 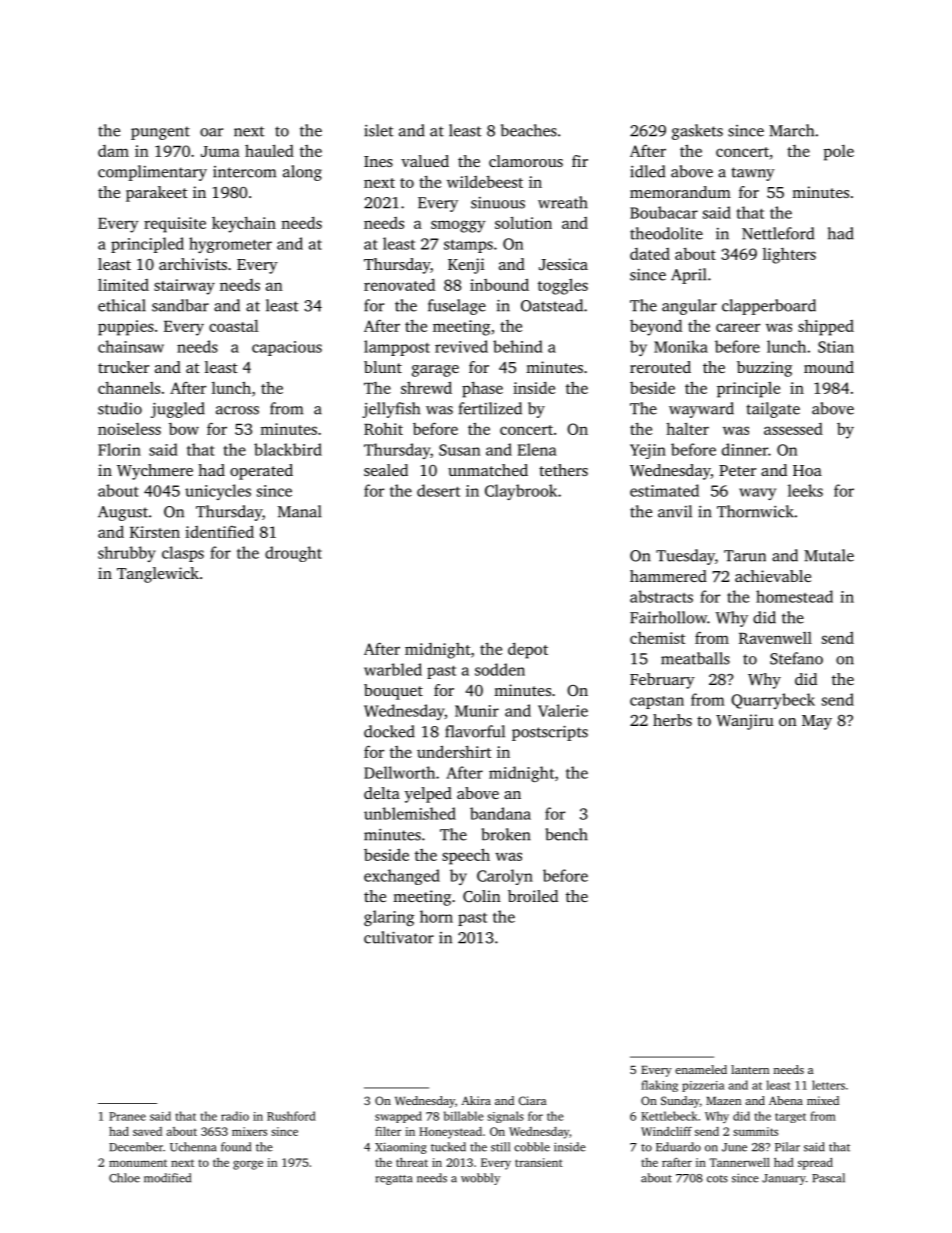 I want to click on warbled, so click(x=393, y=669).
